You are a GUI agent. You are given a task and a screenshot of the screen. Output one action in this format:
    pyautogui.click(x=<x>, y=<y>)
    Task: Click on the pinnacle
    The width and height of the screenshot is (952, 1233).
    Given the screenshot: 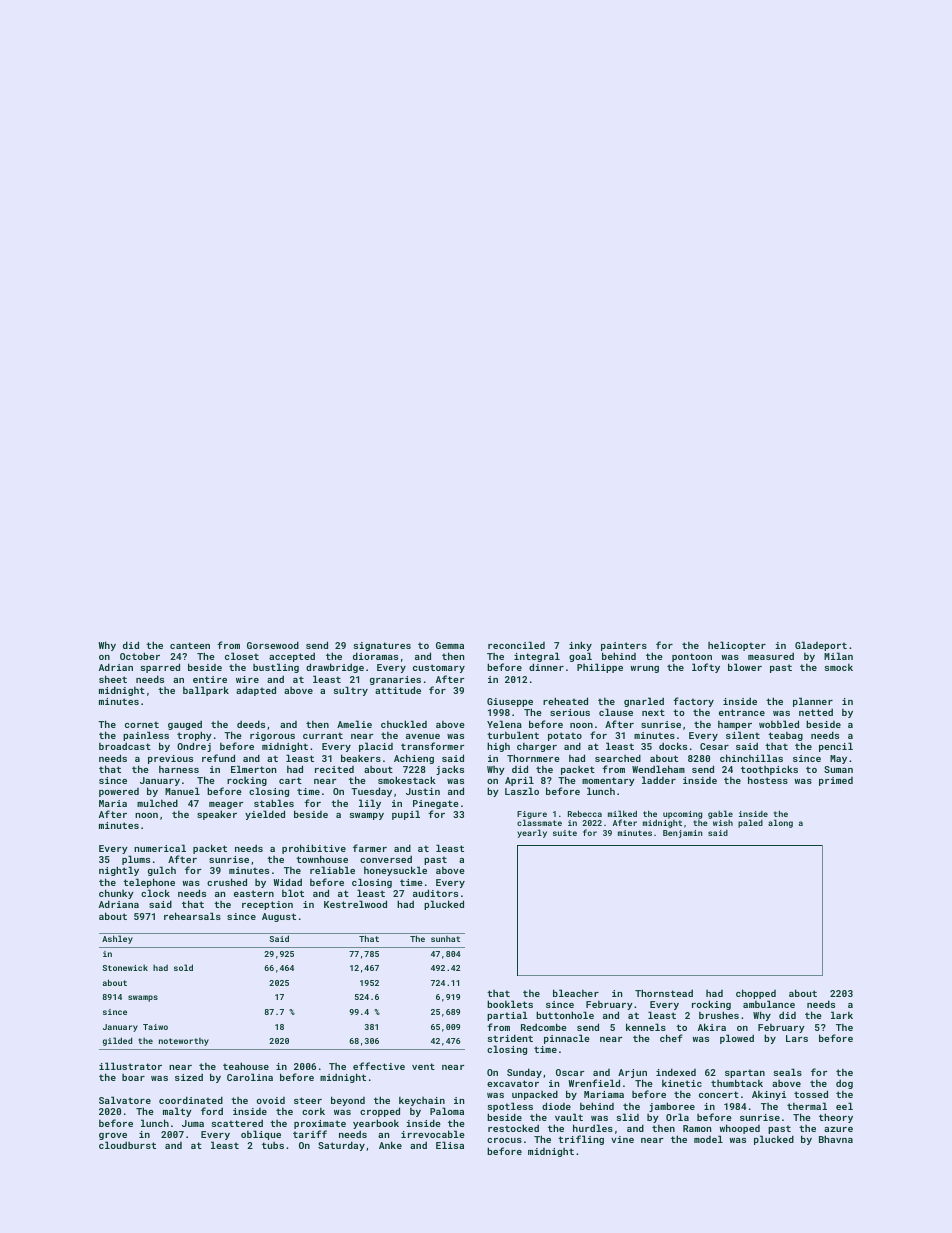 What is the action you would take?
    pyautogui.click(x=567, y=1039)
